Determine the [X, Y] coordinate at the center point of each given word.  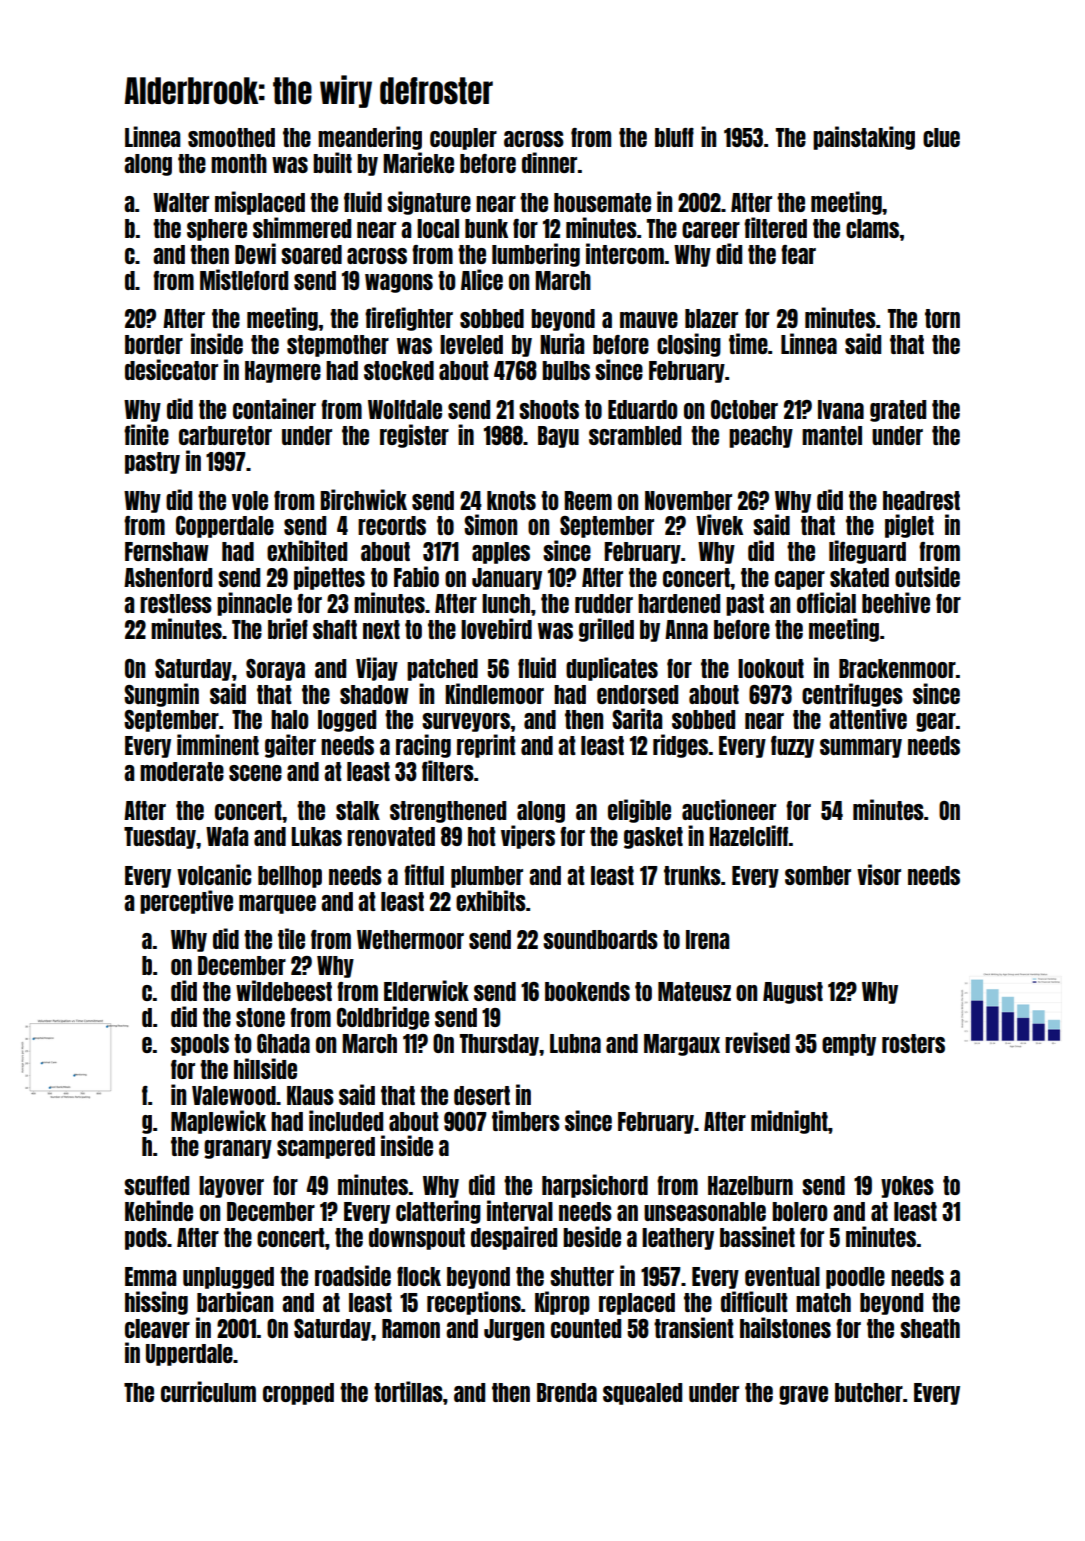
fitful [424, 874]
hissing [156, 1303]
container [274, 408]
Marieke [418, 162]
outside [927, 576]
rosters [913, 1043]
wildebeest [284, 990]
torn [942, 318]
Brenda [567, 1392]
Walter [181, 202]
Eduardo [642, 409]
